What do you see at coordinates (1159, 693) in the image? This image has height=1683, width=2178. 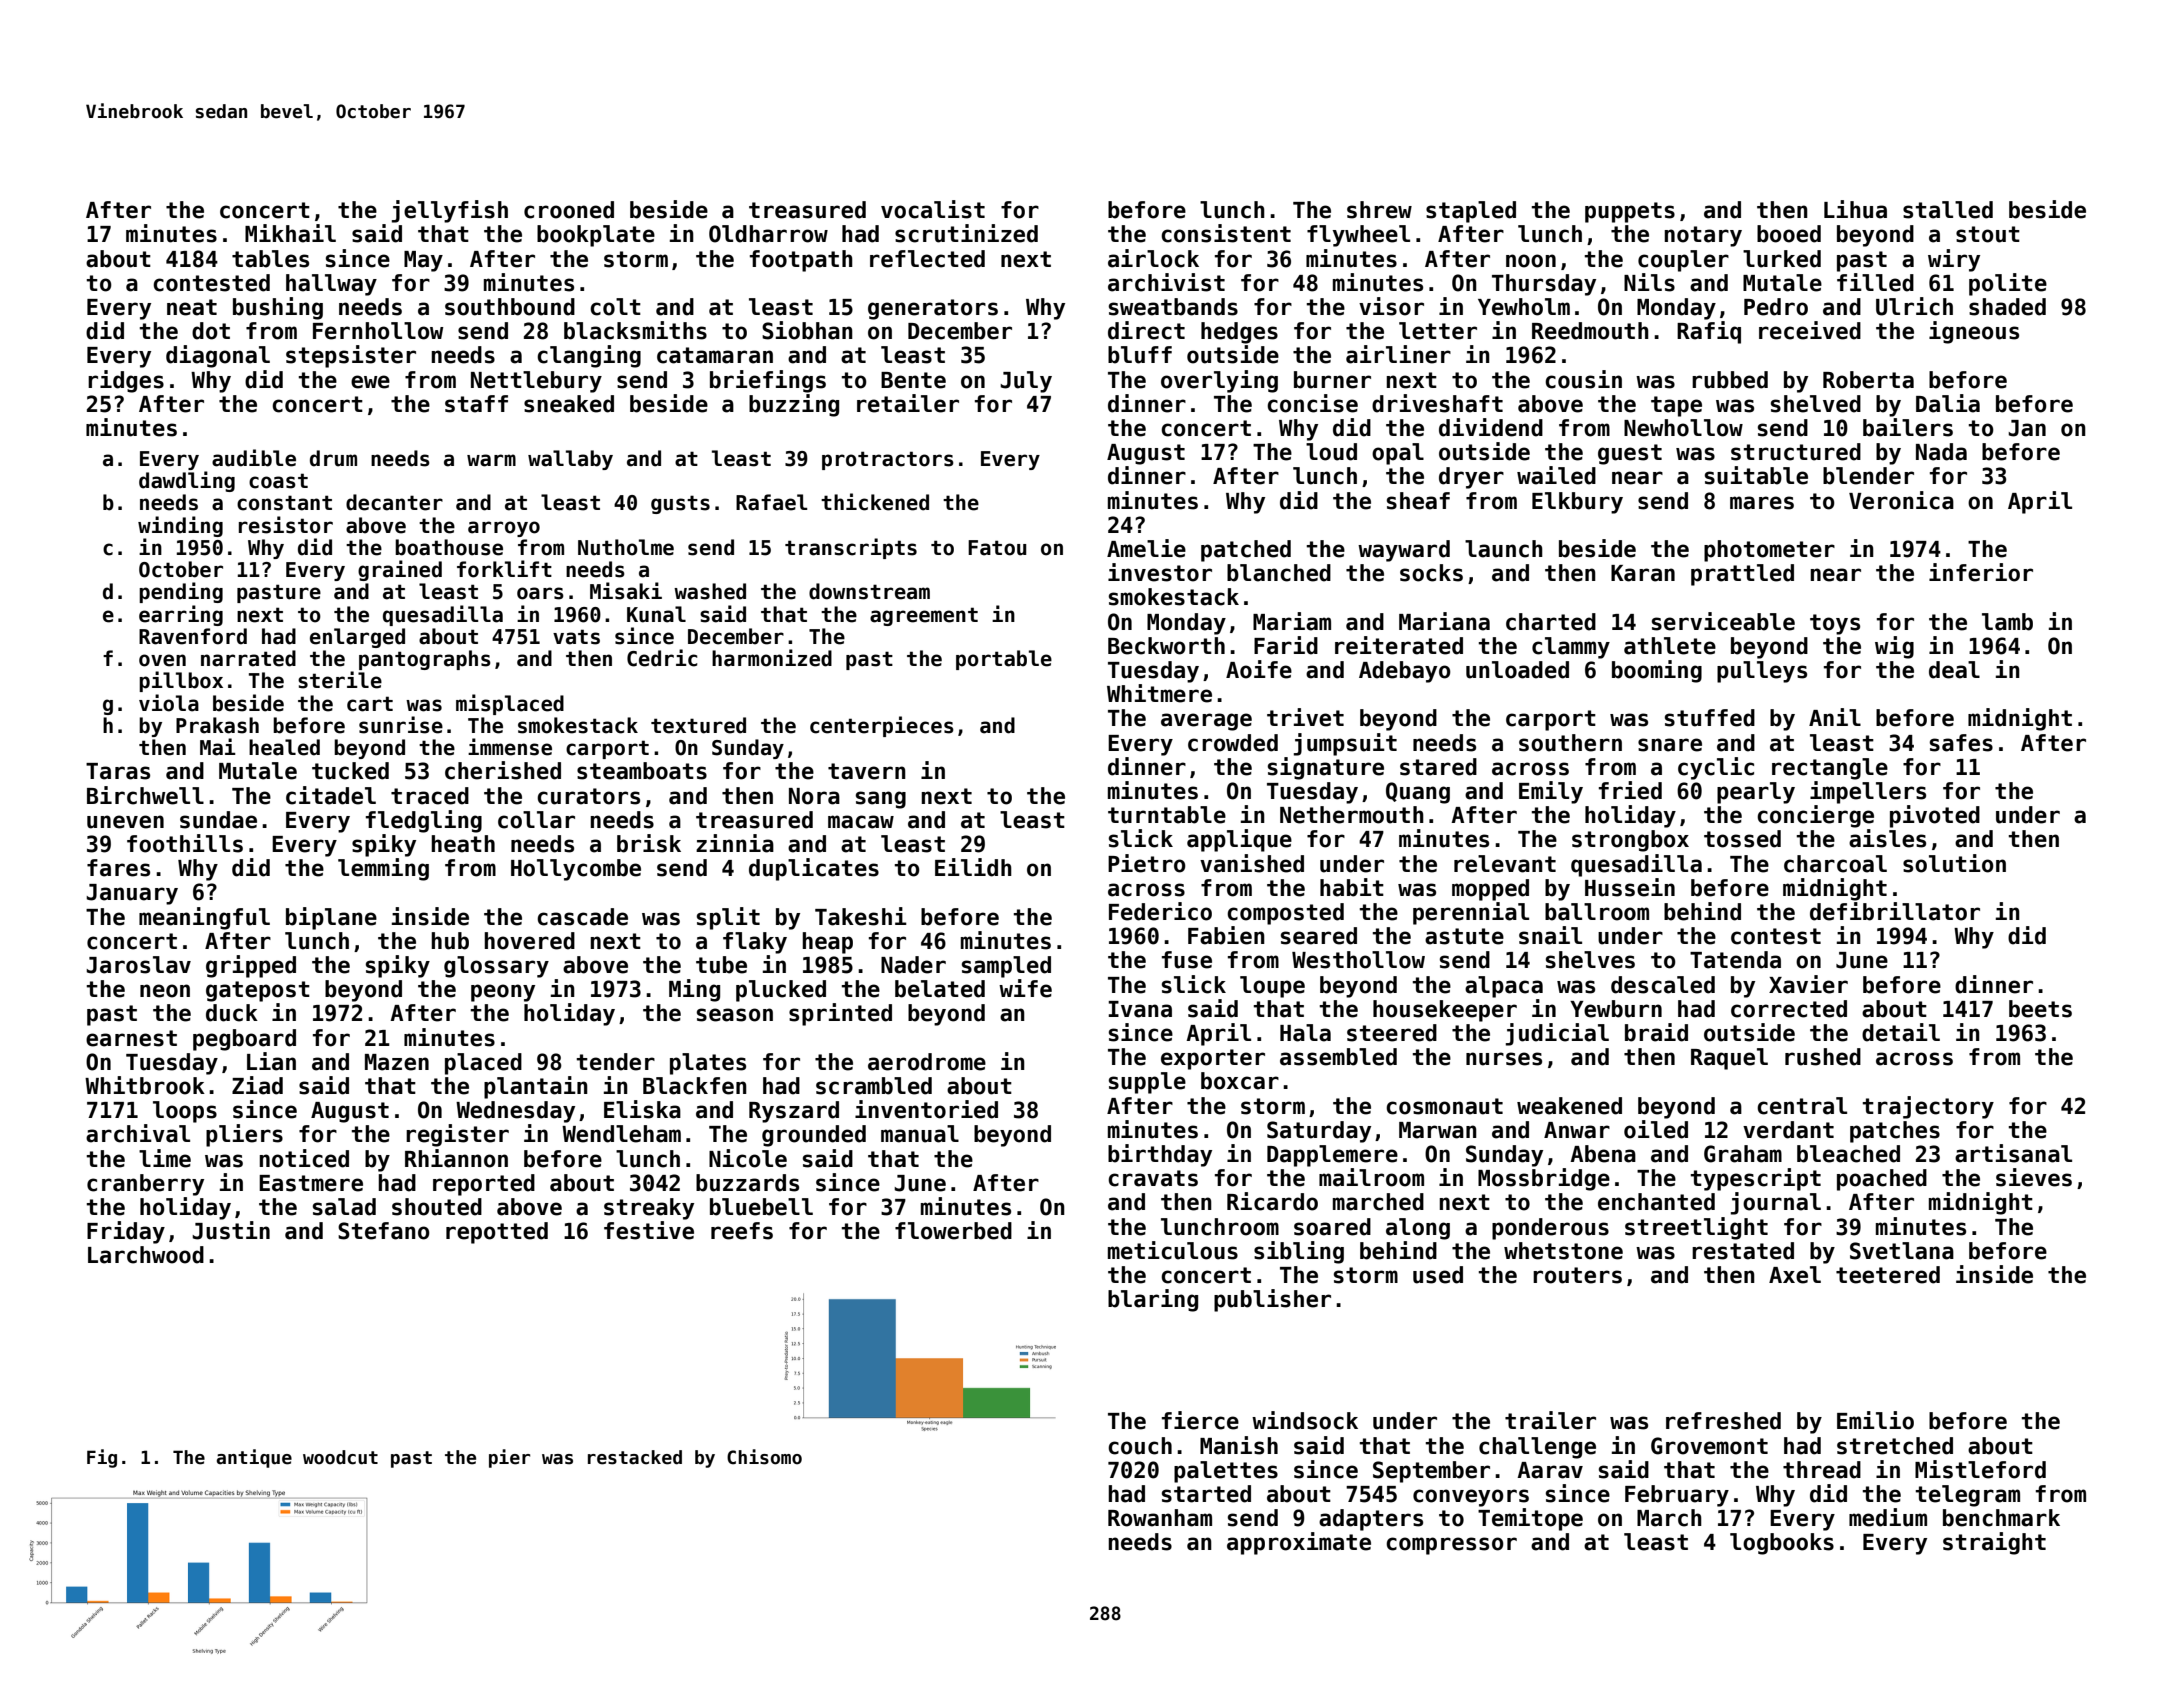 I see `Whitmere` at bounding box center [1159, 693].
